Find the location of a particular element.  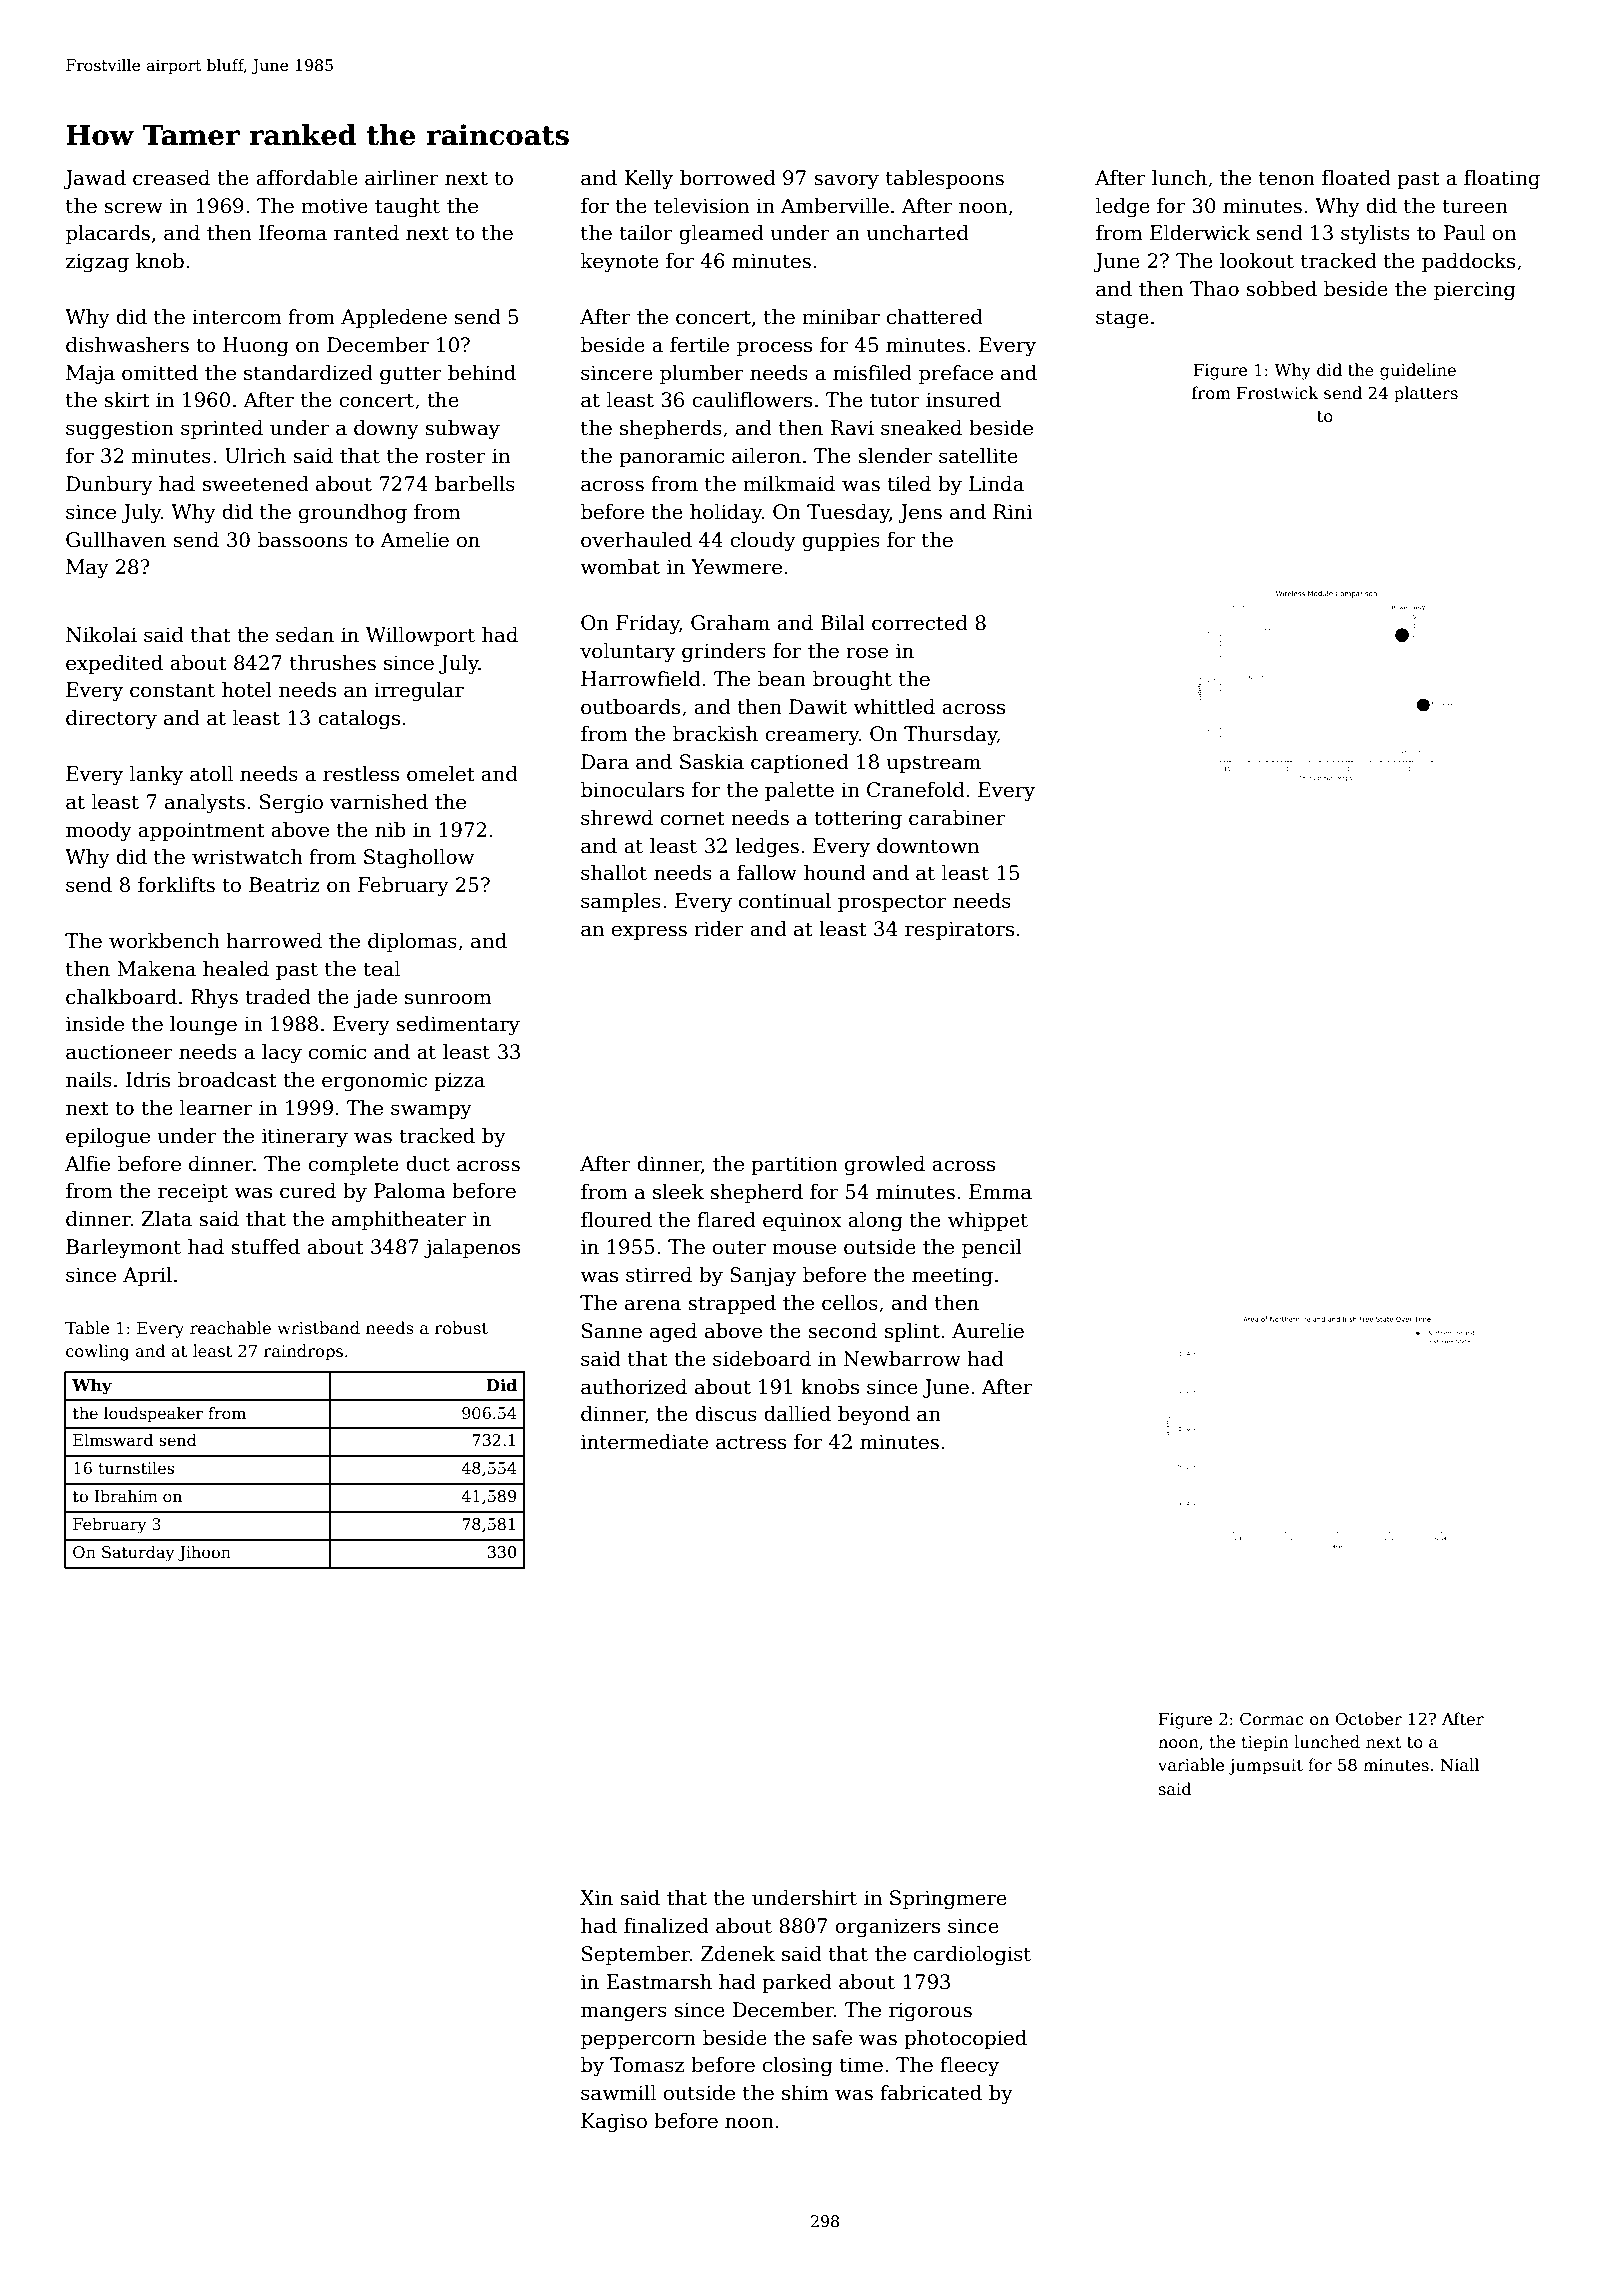

floured is located at coordinates (616, 1220).
